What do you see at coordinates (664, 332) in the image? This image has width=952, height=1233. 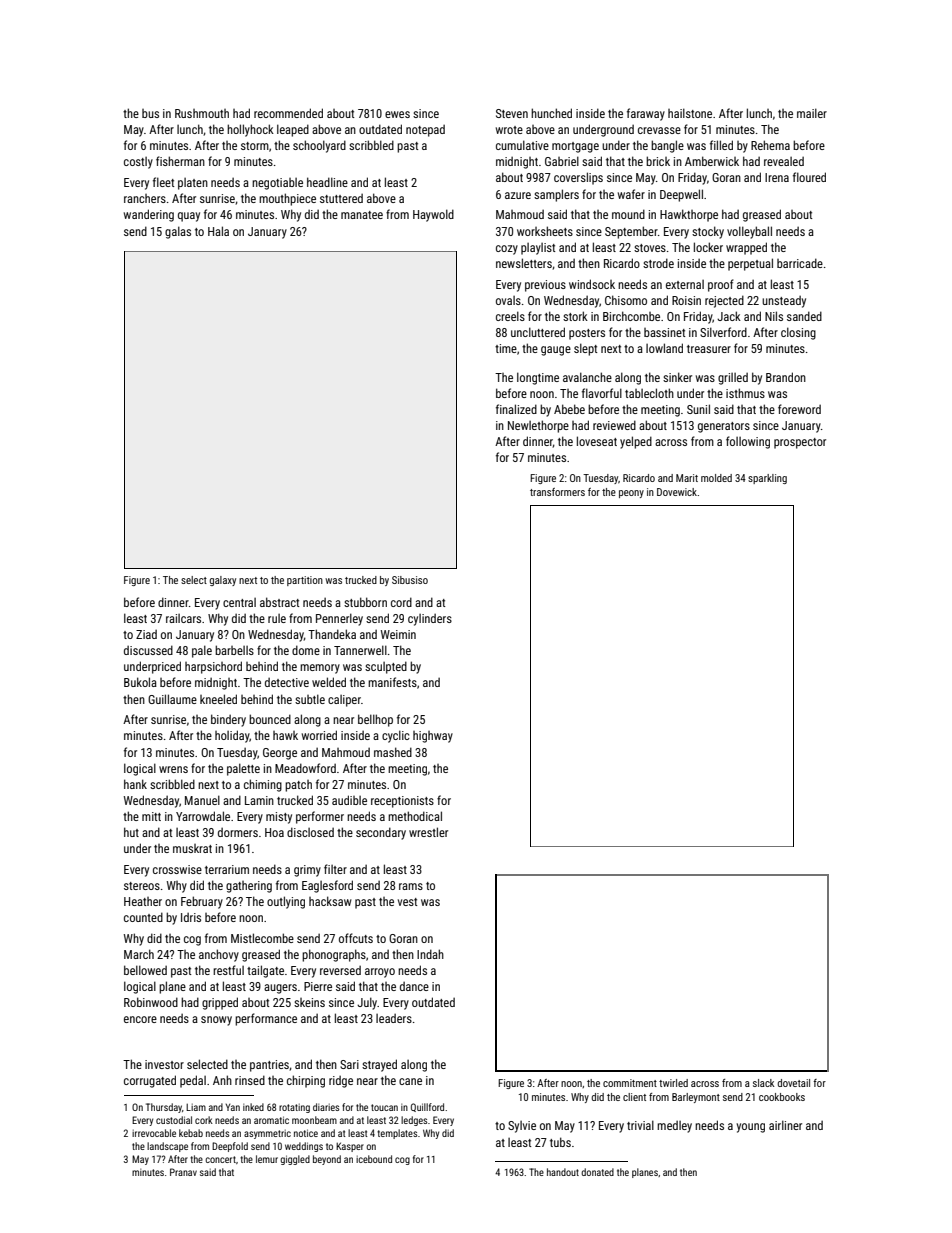 I see `bassinet` at bounding box center [664, 332].
